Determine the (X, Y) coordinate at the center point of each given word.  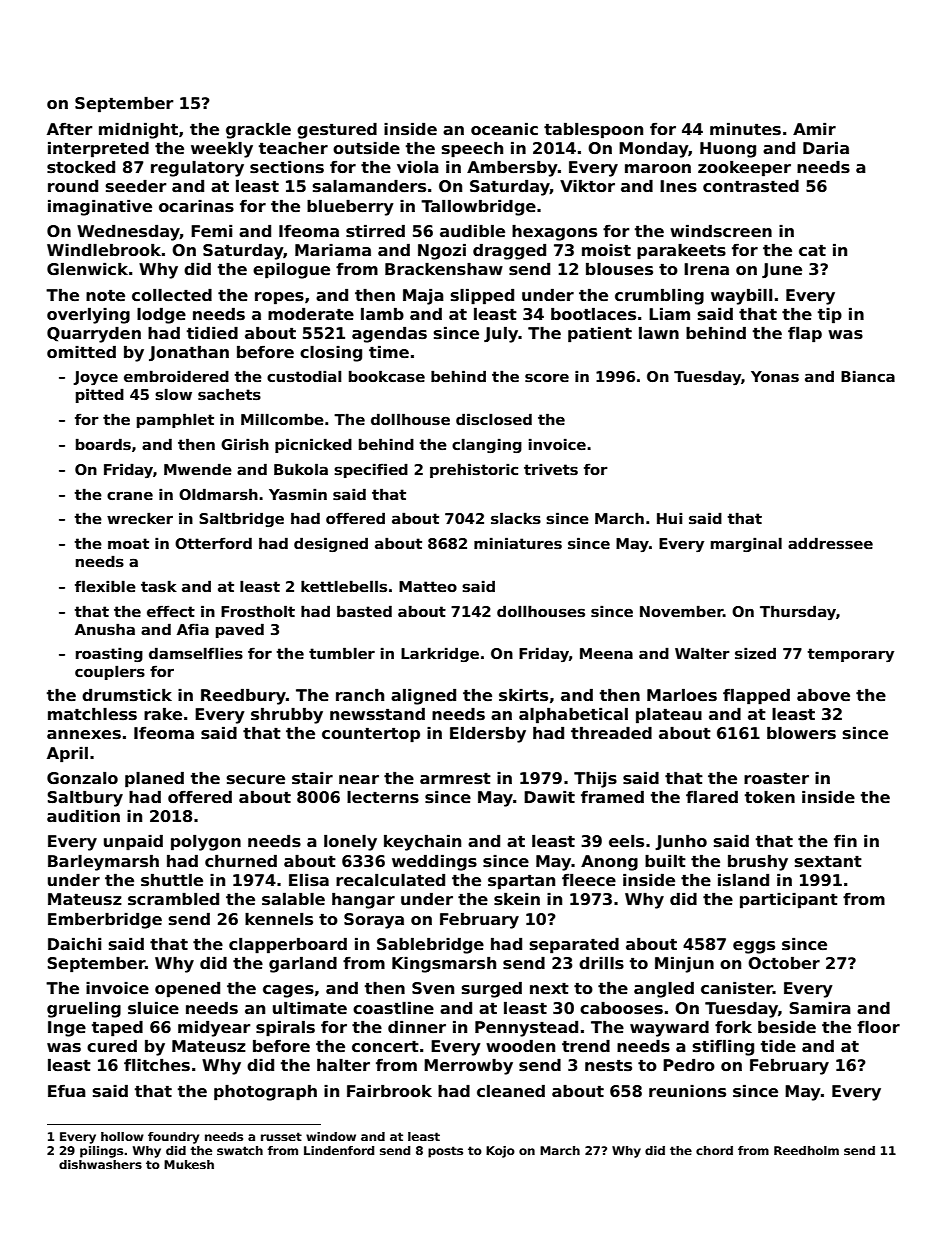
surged (492, 989)
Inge (67, 1029)
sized (755, 653)
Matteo (428, 586)
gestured (337, 131)
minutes (745, 129)
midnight (138, 130)
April (67, 754)
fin (845, 840)
